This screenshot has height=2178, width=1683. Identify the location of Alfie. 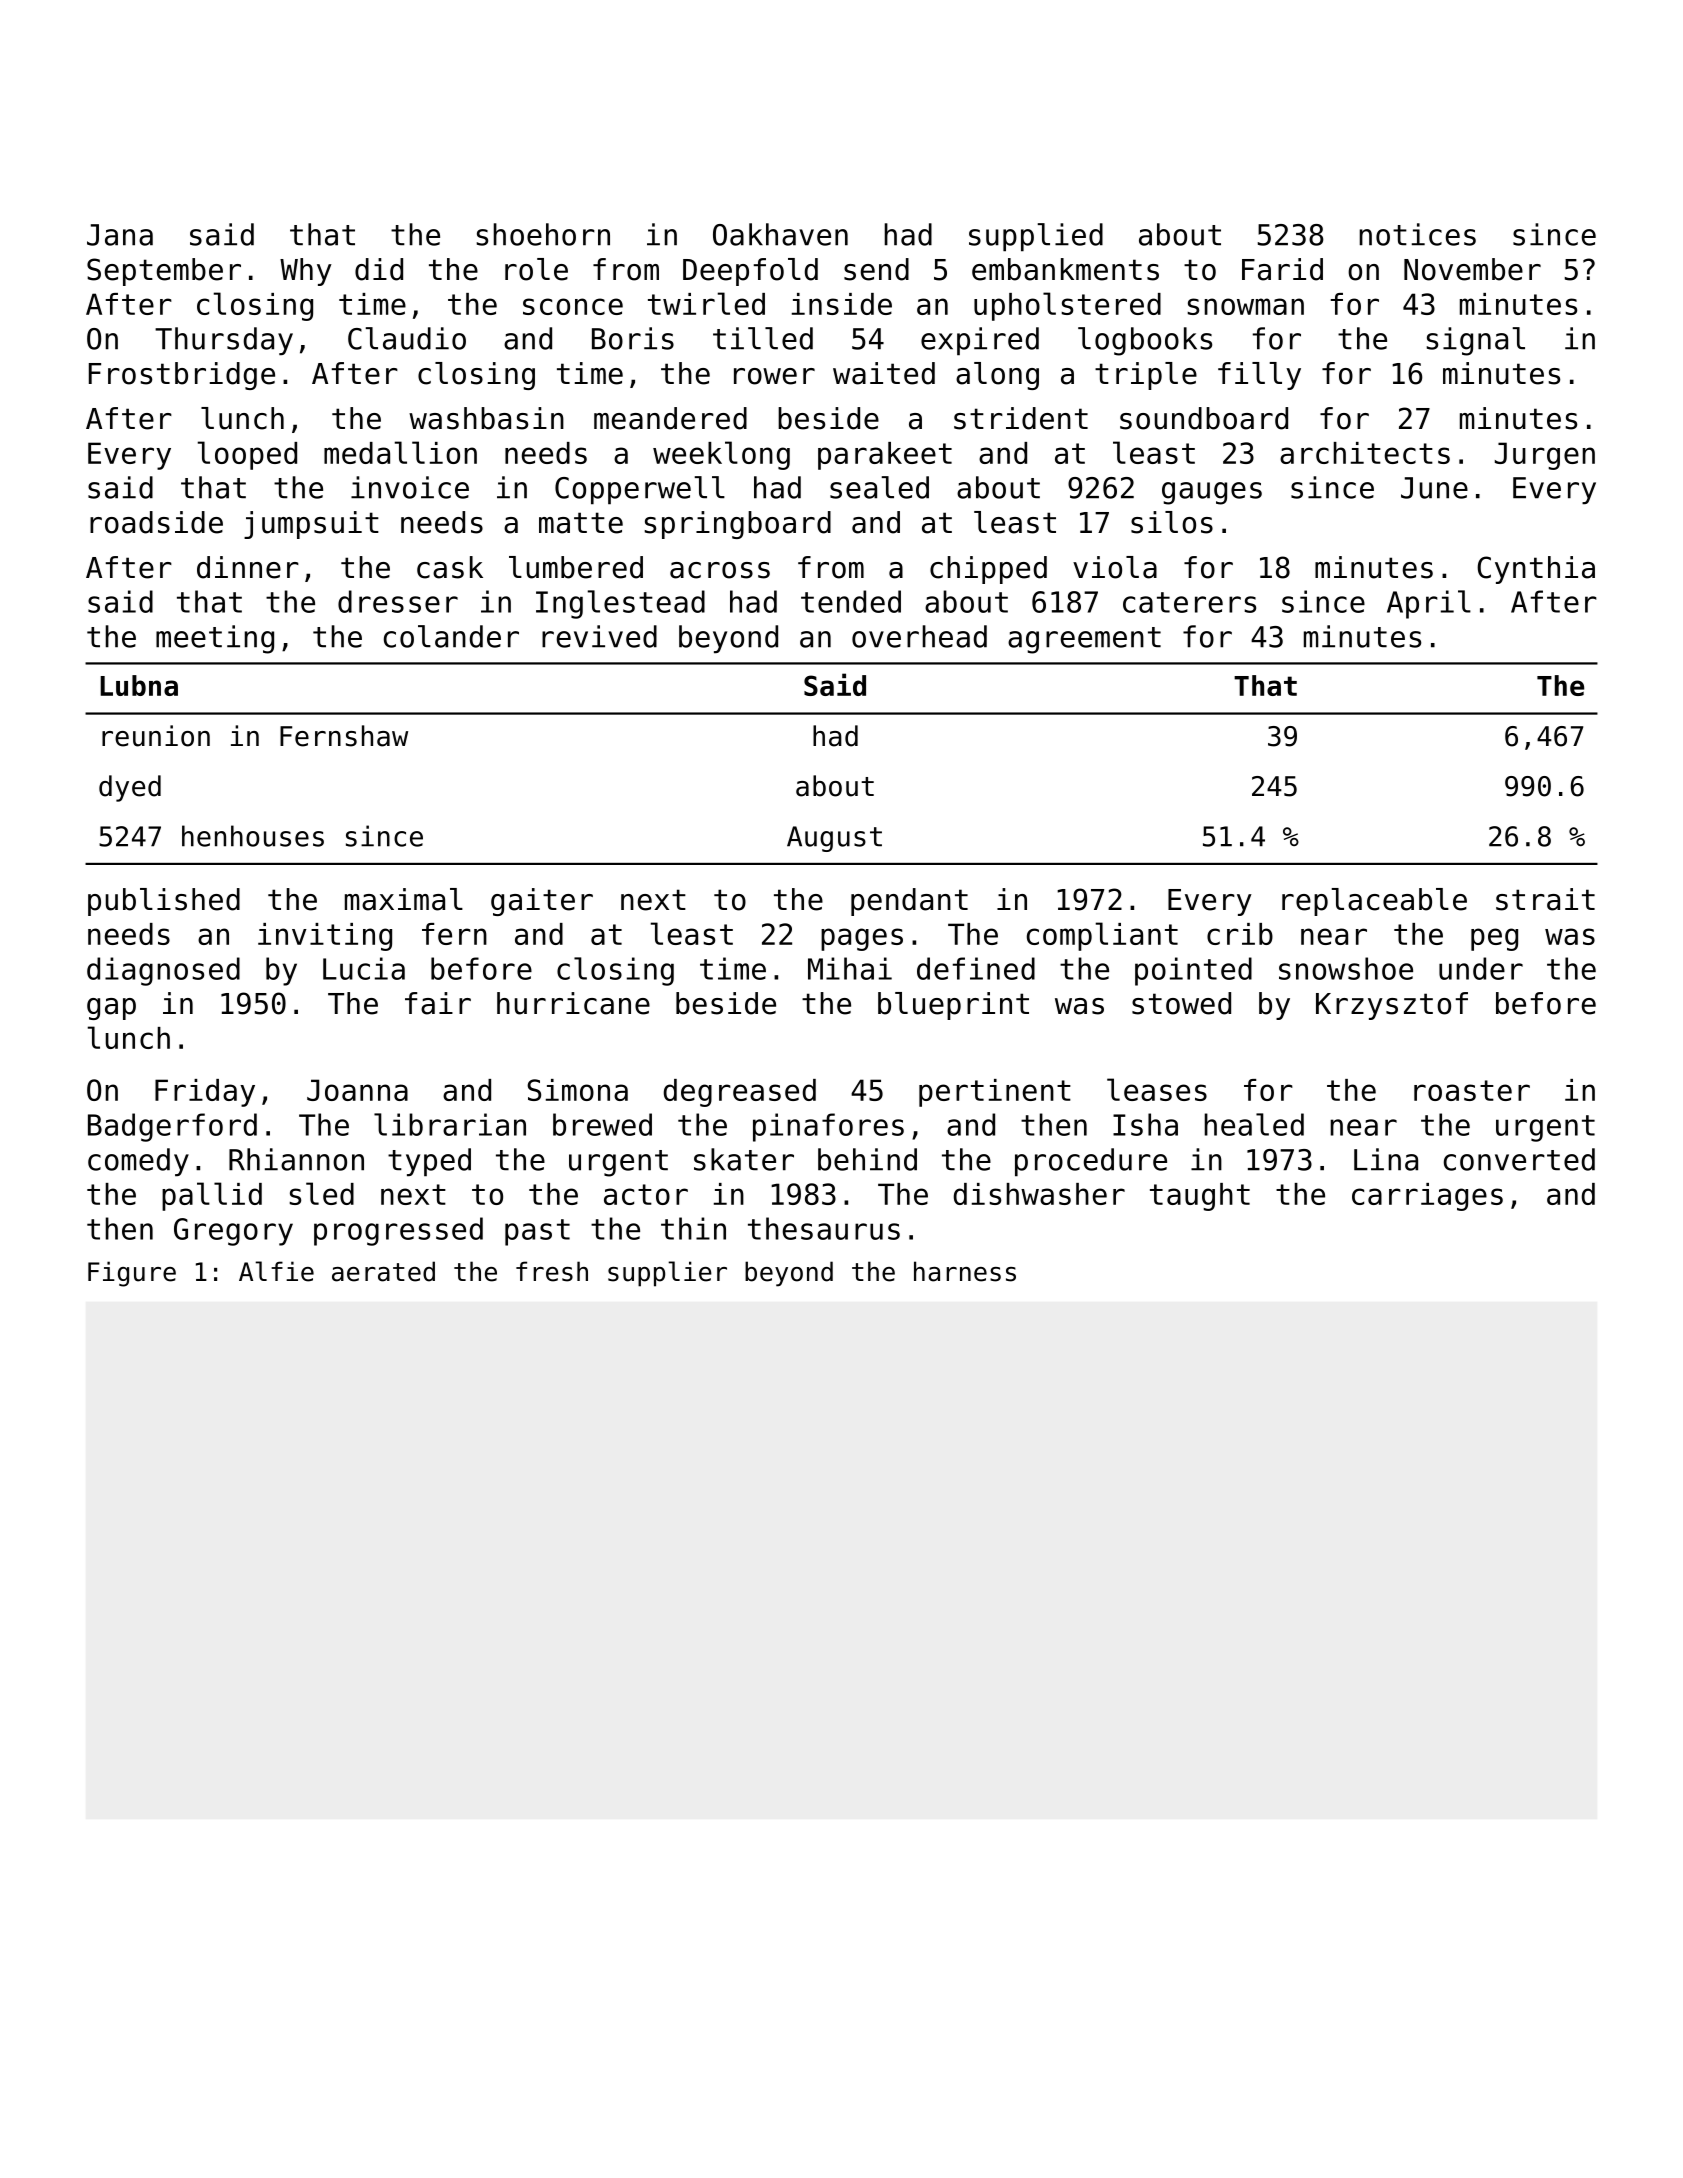
(276, 1271).
